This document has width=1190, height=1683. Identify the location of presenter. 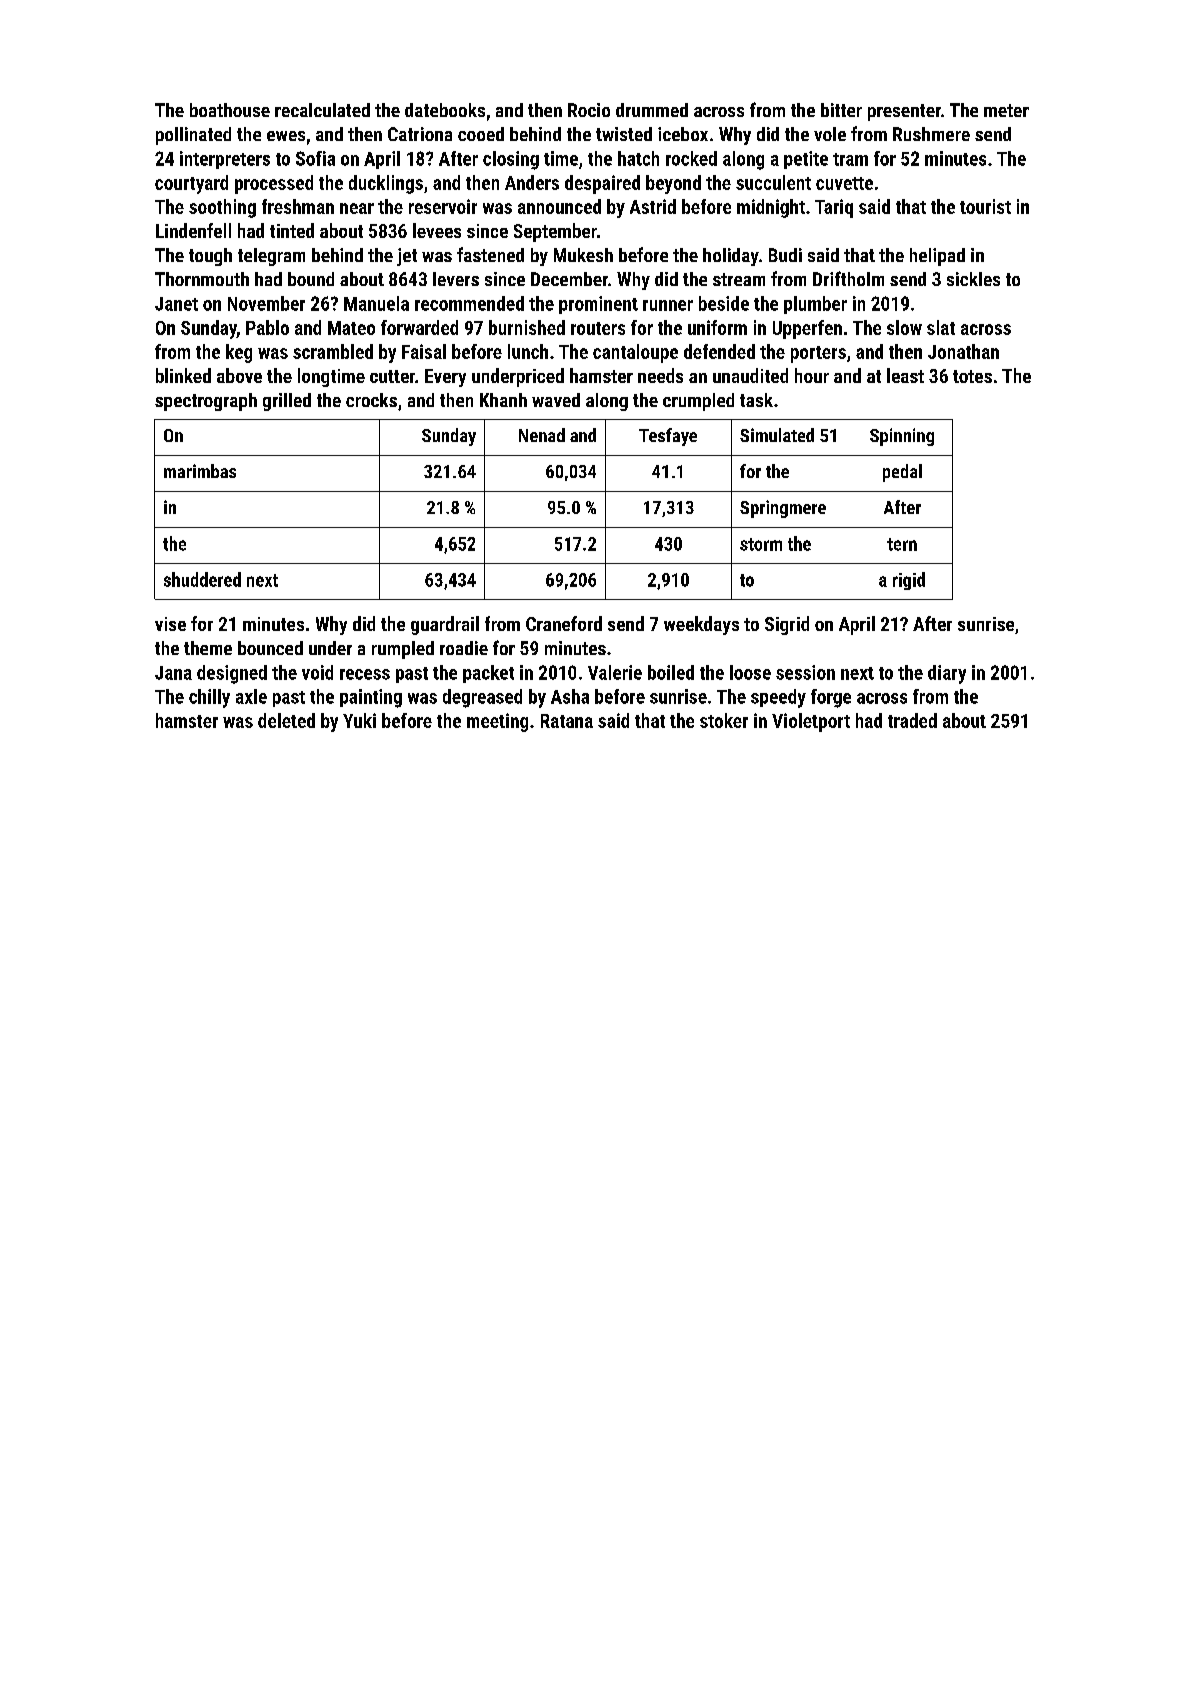
(904, 112).
